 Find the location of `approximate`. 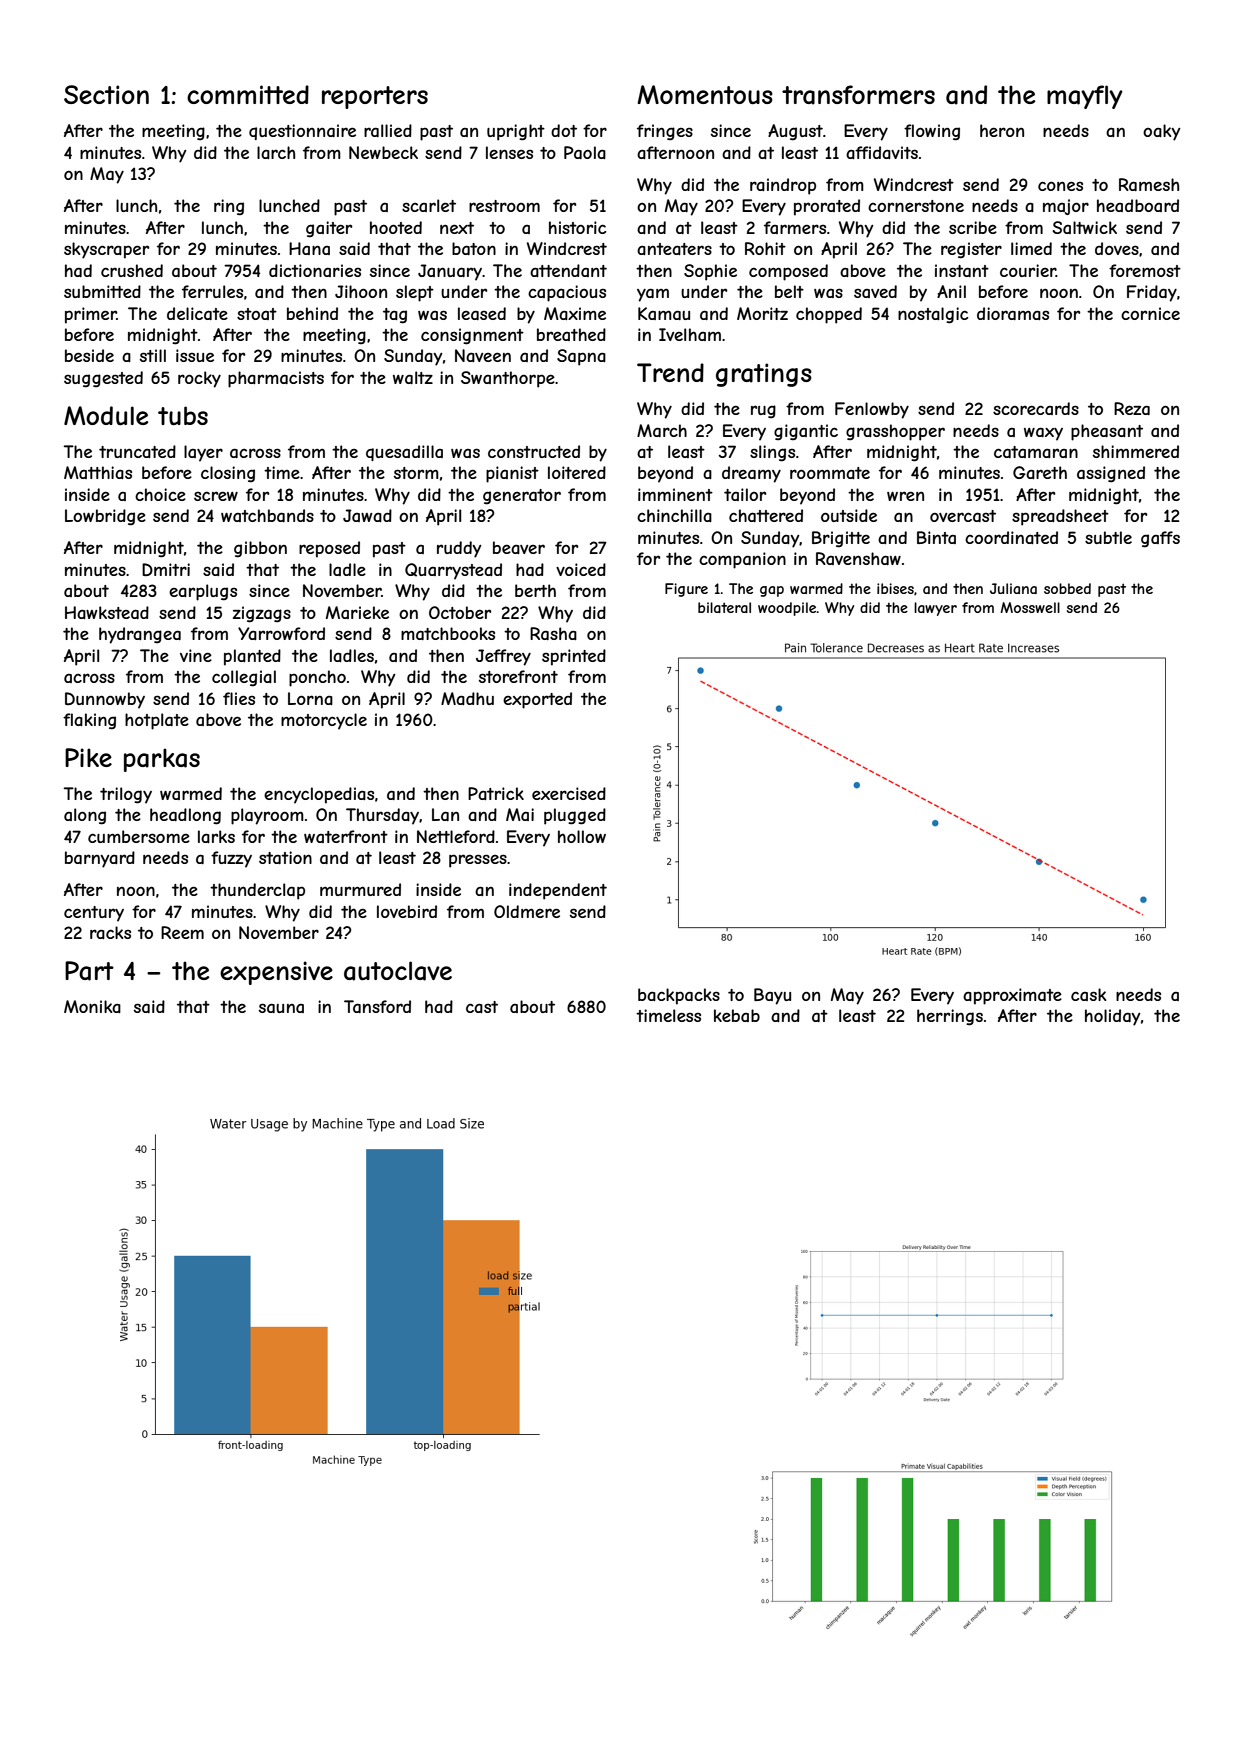

approximate is located at coordinates (1012, 996).
